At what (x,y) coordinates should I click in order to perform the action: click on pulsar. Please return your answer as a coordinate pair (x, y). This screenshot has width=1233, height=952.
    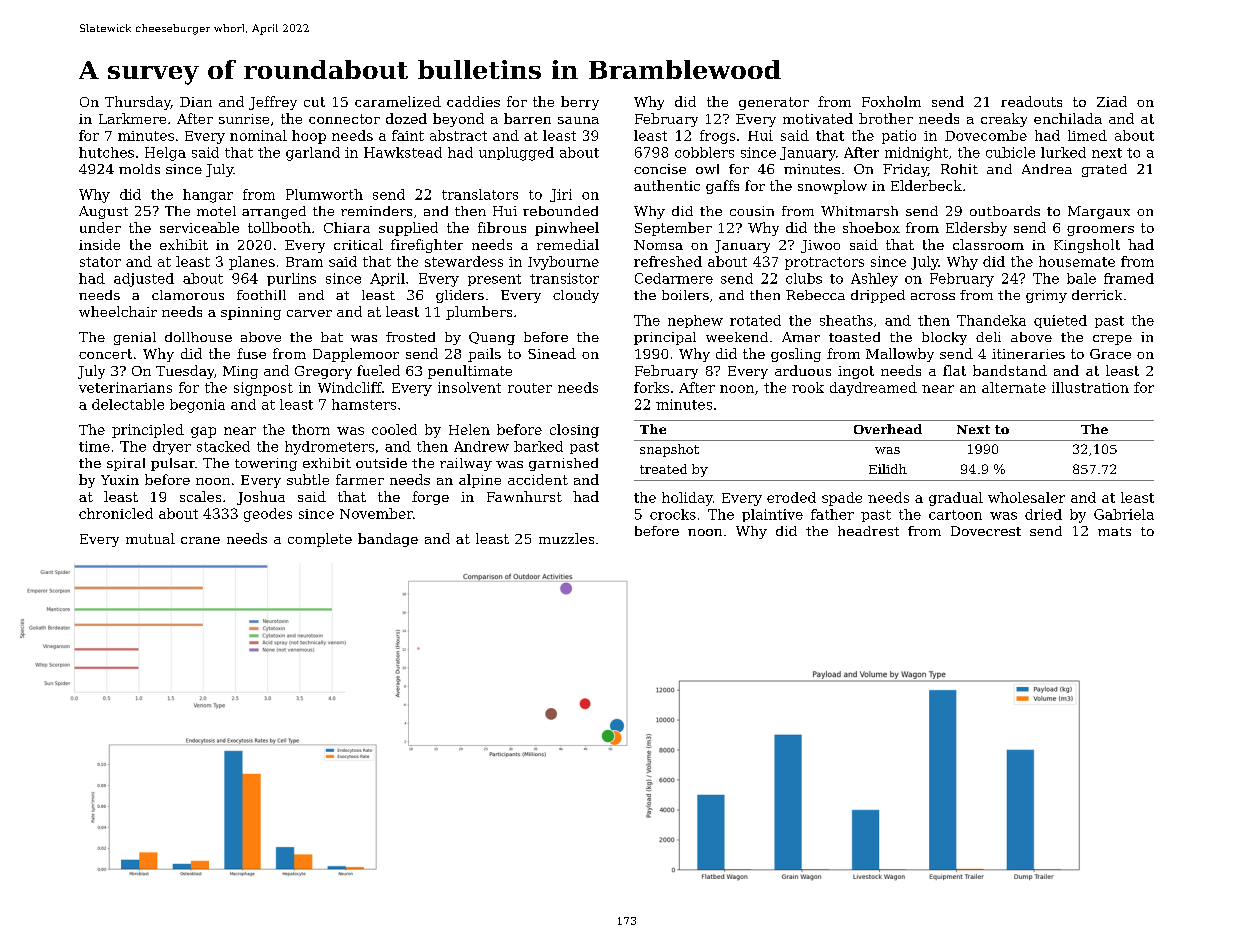
    Looking at the image, I should click on (173, 464).
